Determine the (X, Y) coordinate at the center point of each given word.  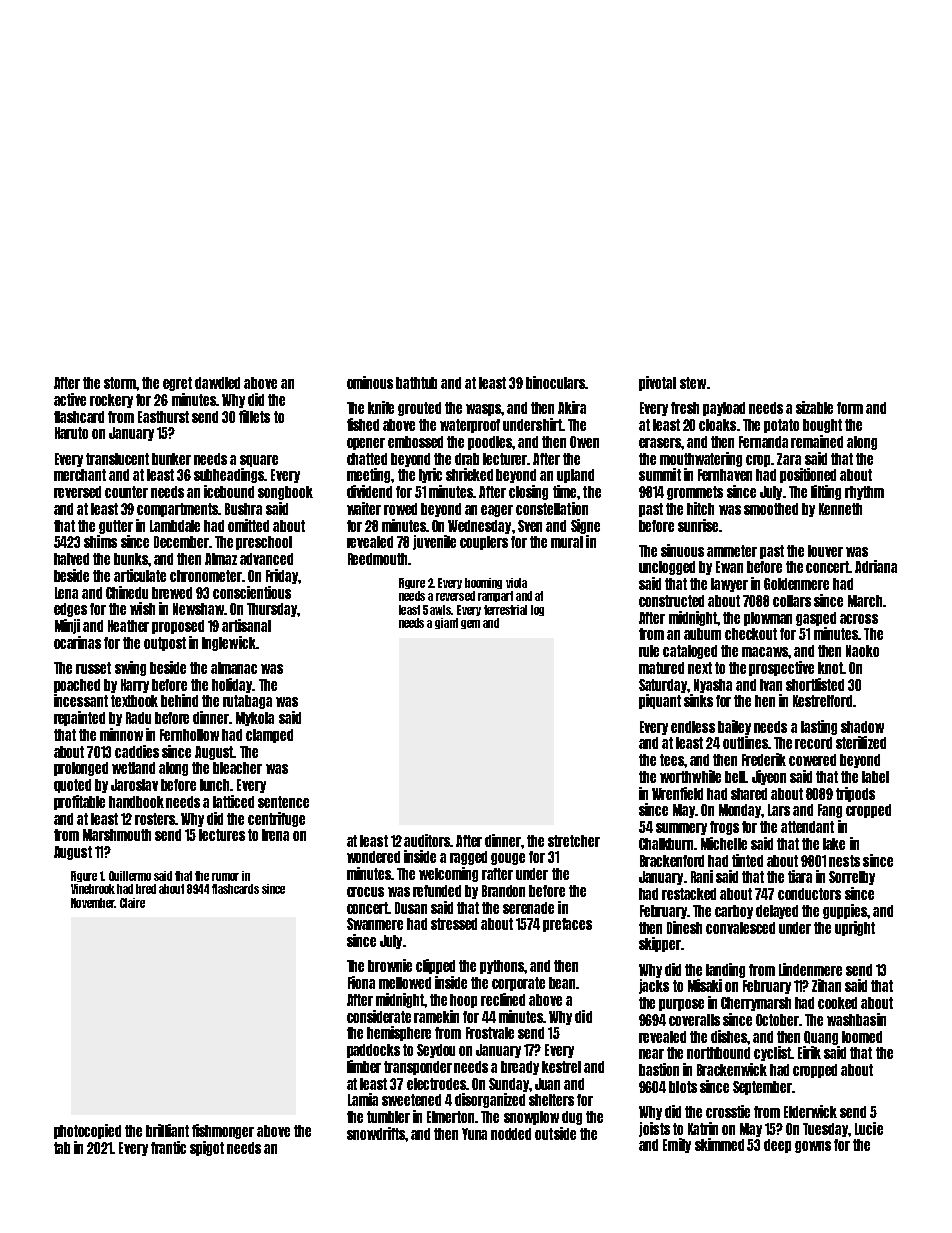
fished (363, 424)
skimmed (719, 1144)
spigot (207, 1148)
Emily (677, 1145)
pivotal (657, 383)
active (70, 399)
